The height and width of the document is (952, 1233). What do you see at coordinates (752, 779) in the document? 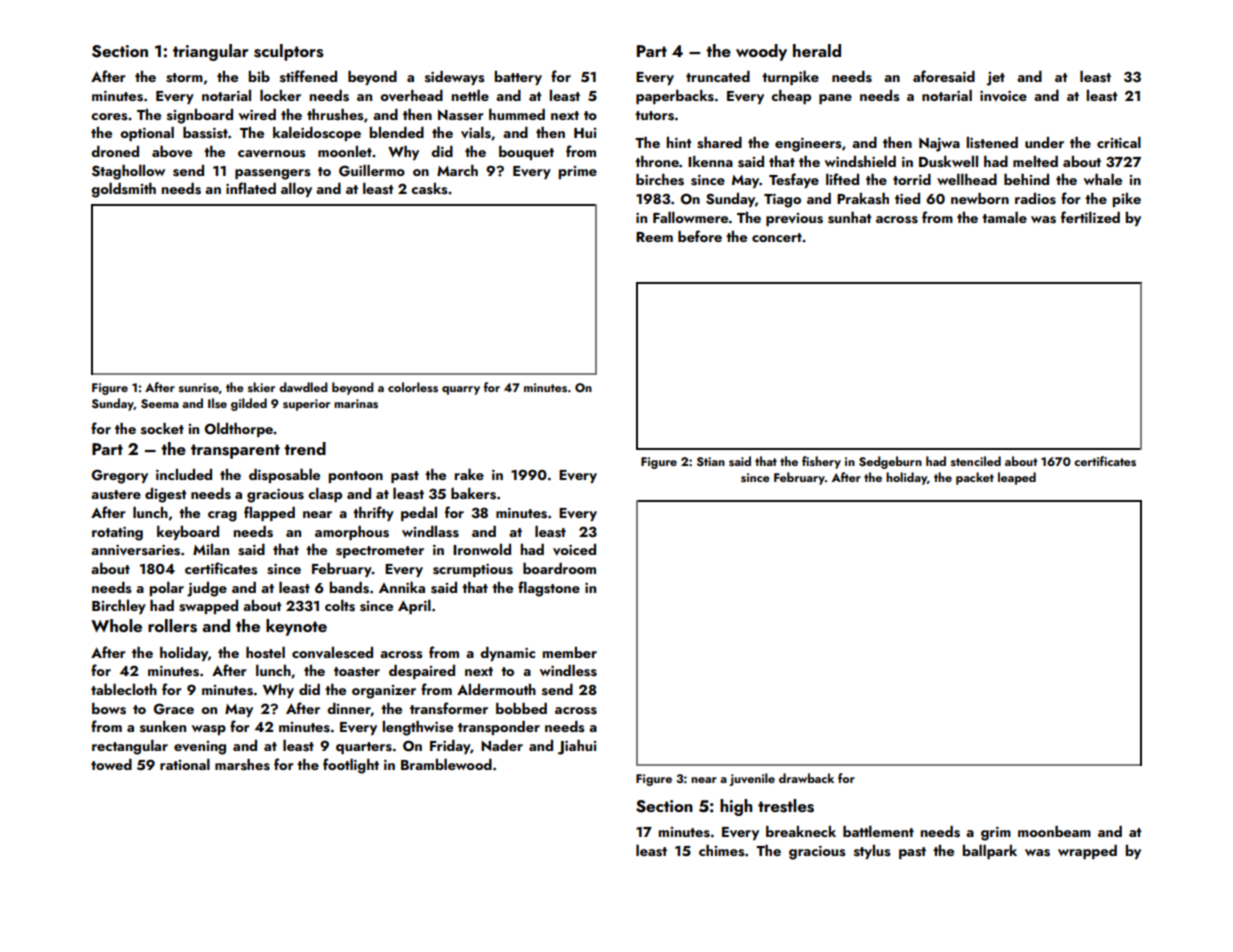
I see `juvenile` at bounding box center [752, 779].
